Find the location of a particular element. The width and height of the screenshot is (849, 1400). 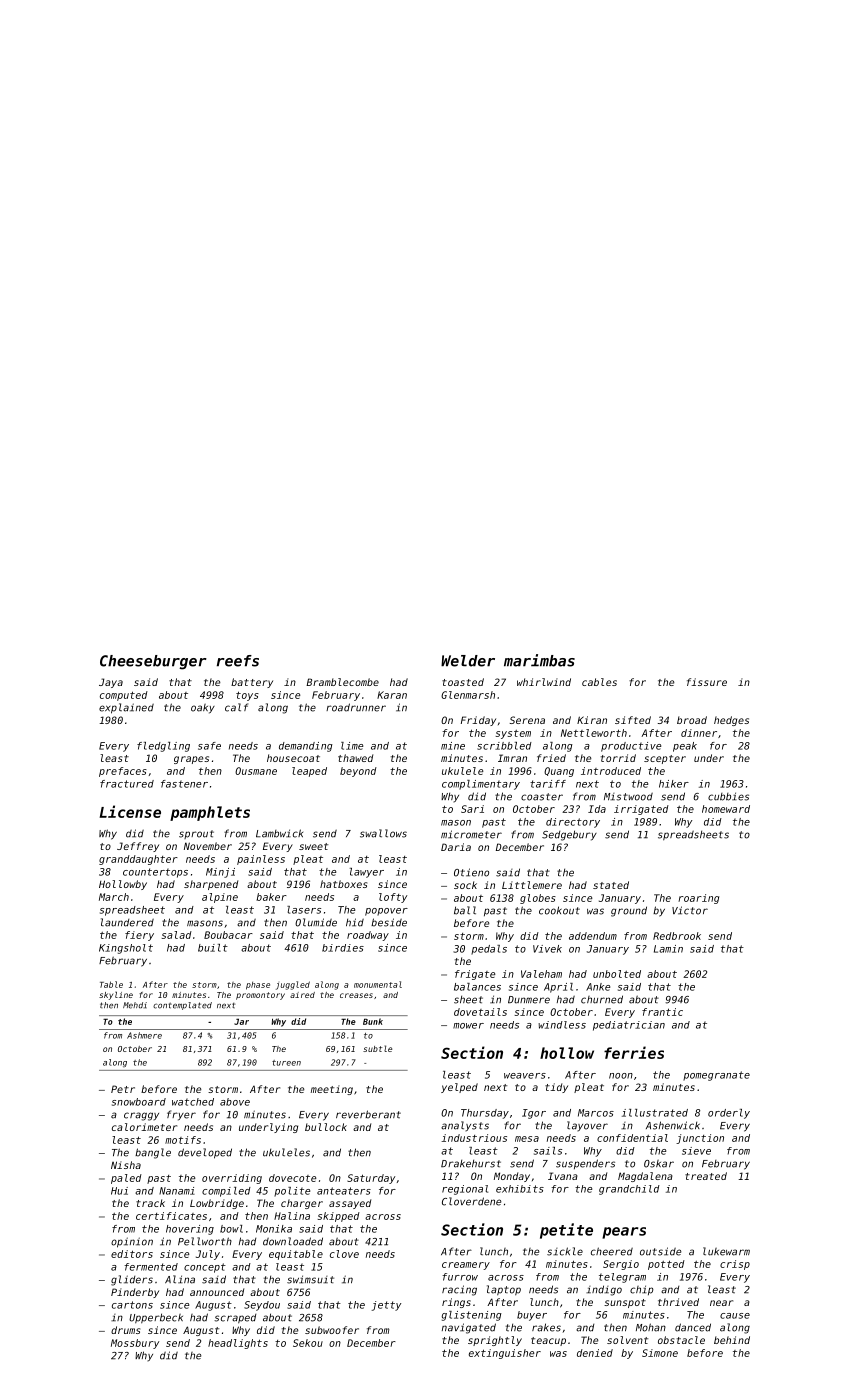

homeward is located at coordinates (726, 809).
